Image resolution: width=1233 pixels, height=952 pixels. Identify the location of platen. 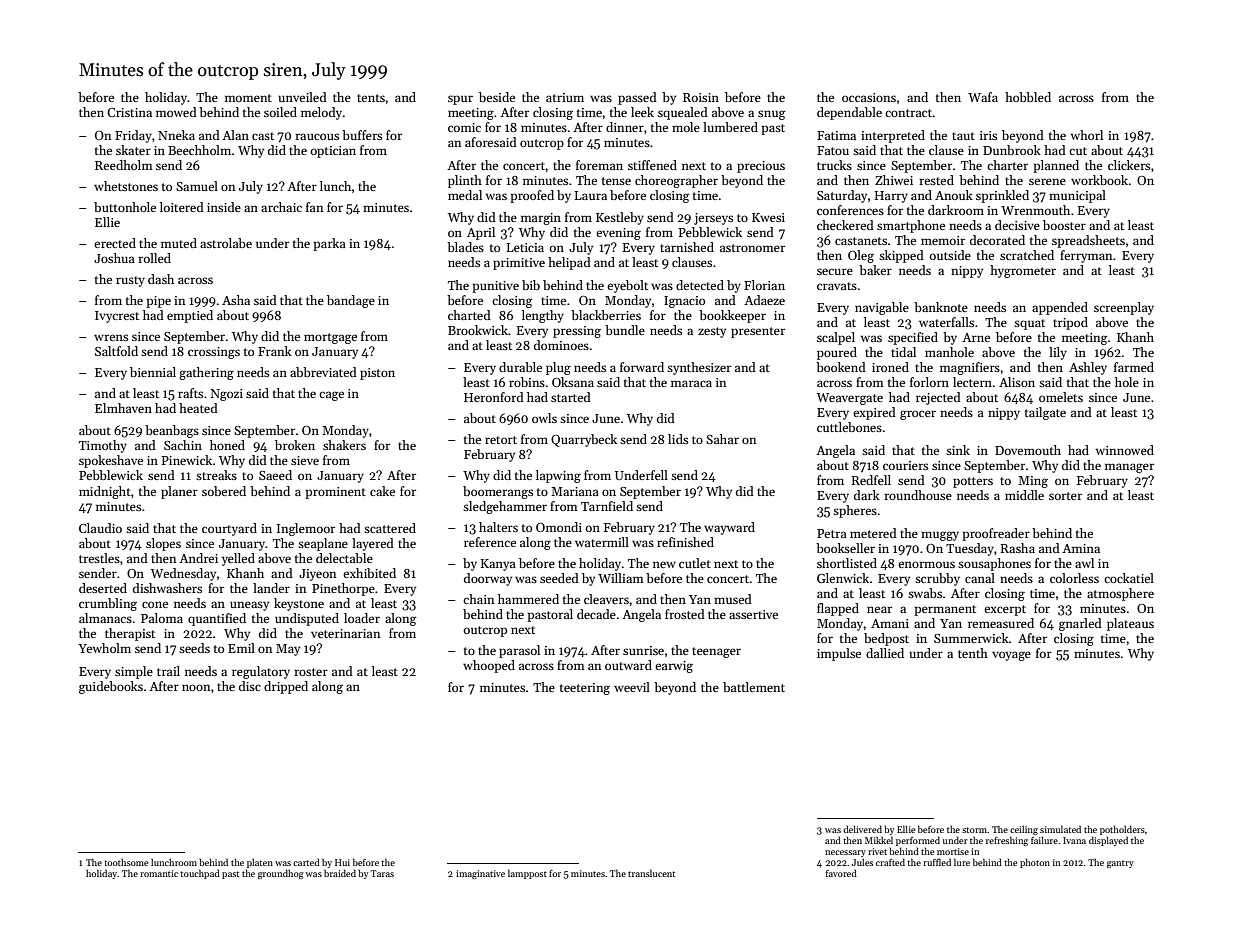
(260, 863).
